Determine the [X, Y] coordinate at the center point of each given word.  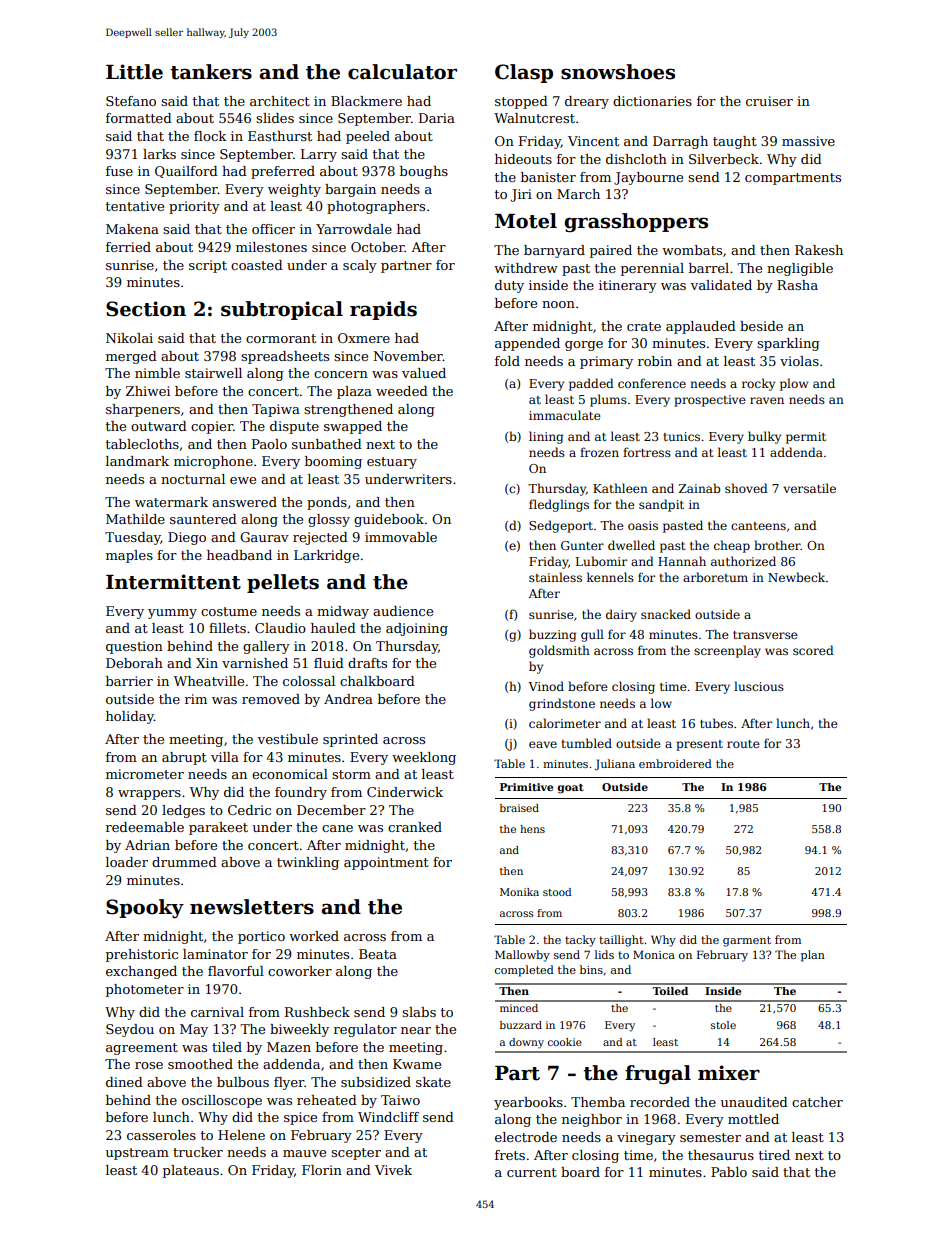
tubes [716, 723]
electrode [526, 1137]
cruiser [769, 101]
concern [341, 374]
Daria [437, 118]
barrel [709, 268]
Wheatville [209, 681]
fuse [119, 171]
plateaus [191, 1171]
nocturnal [193, 479]
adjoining [417, 629]
